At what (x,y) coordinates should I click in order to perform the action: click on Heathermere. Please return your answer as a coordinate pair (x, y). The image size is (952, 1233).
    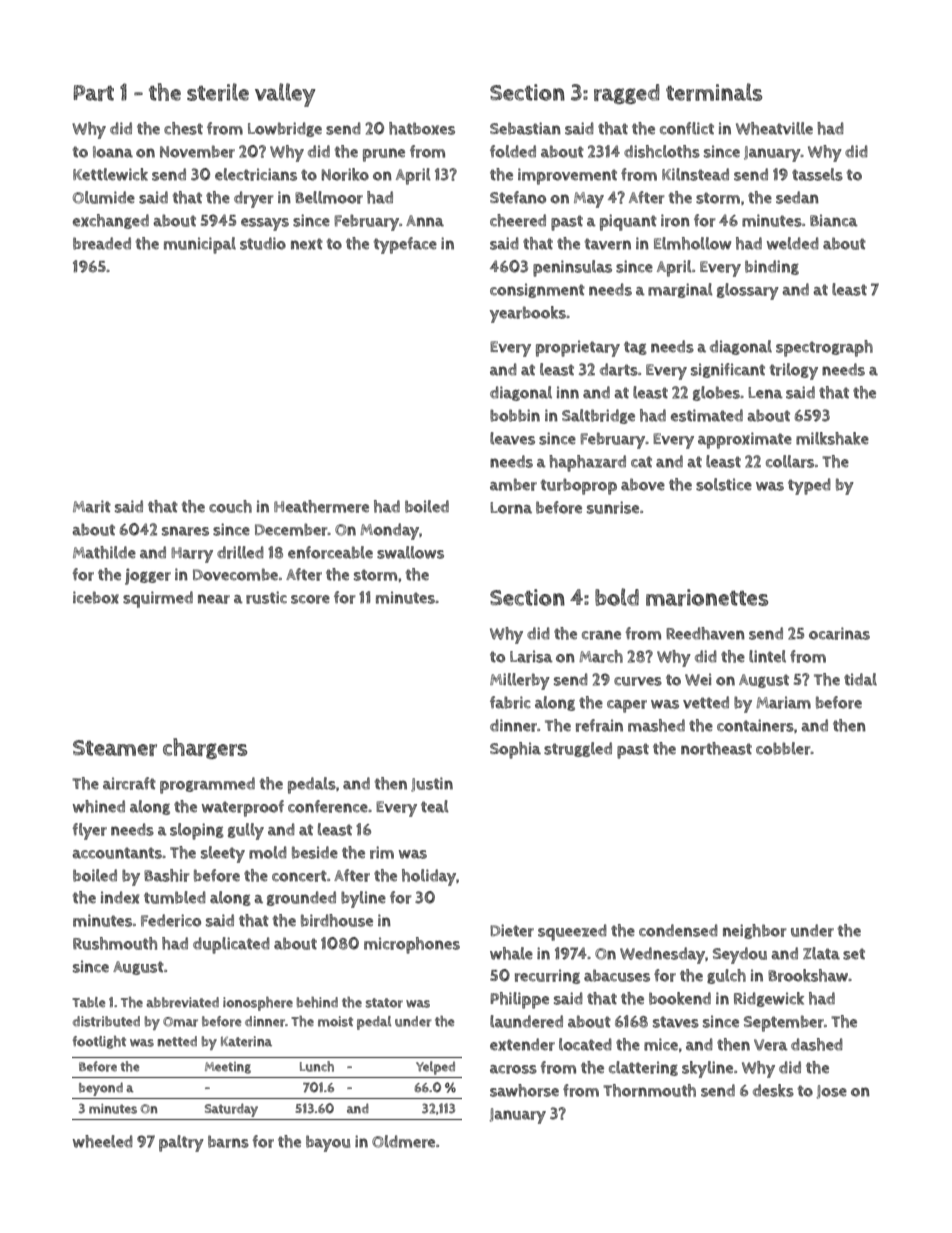
    Looking at the image, I should click on (321, 506).
